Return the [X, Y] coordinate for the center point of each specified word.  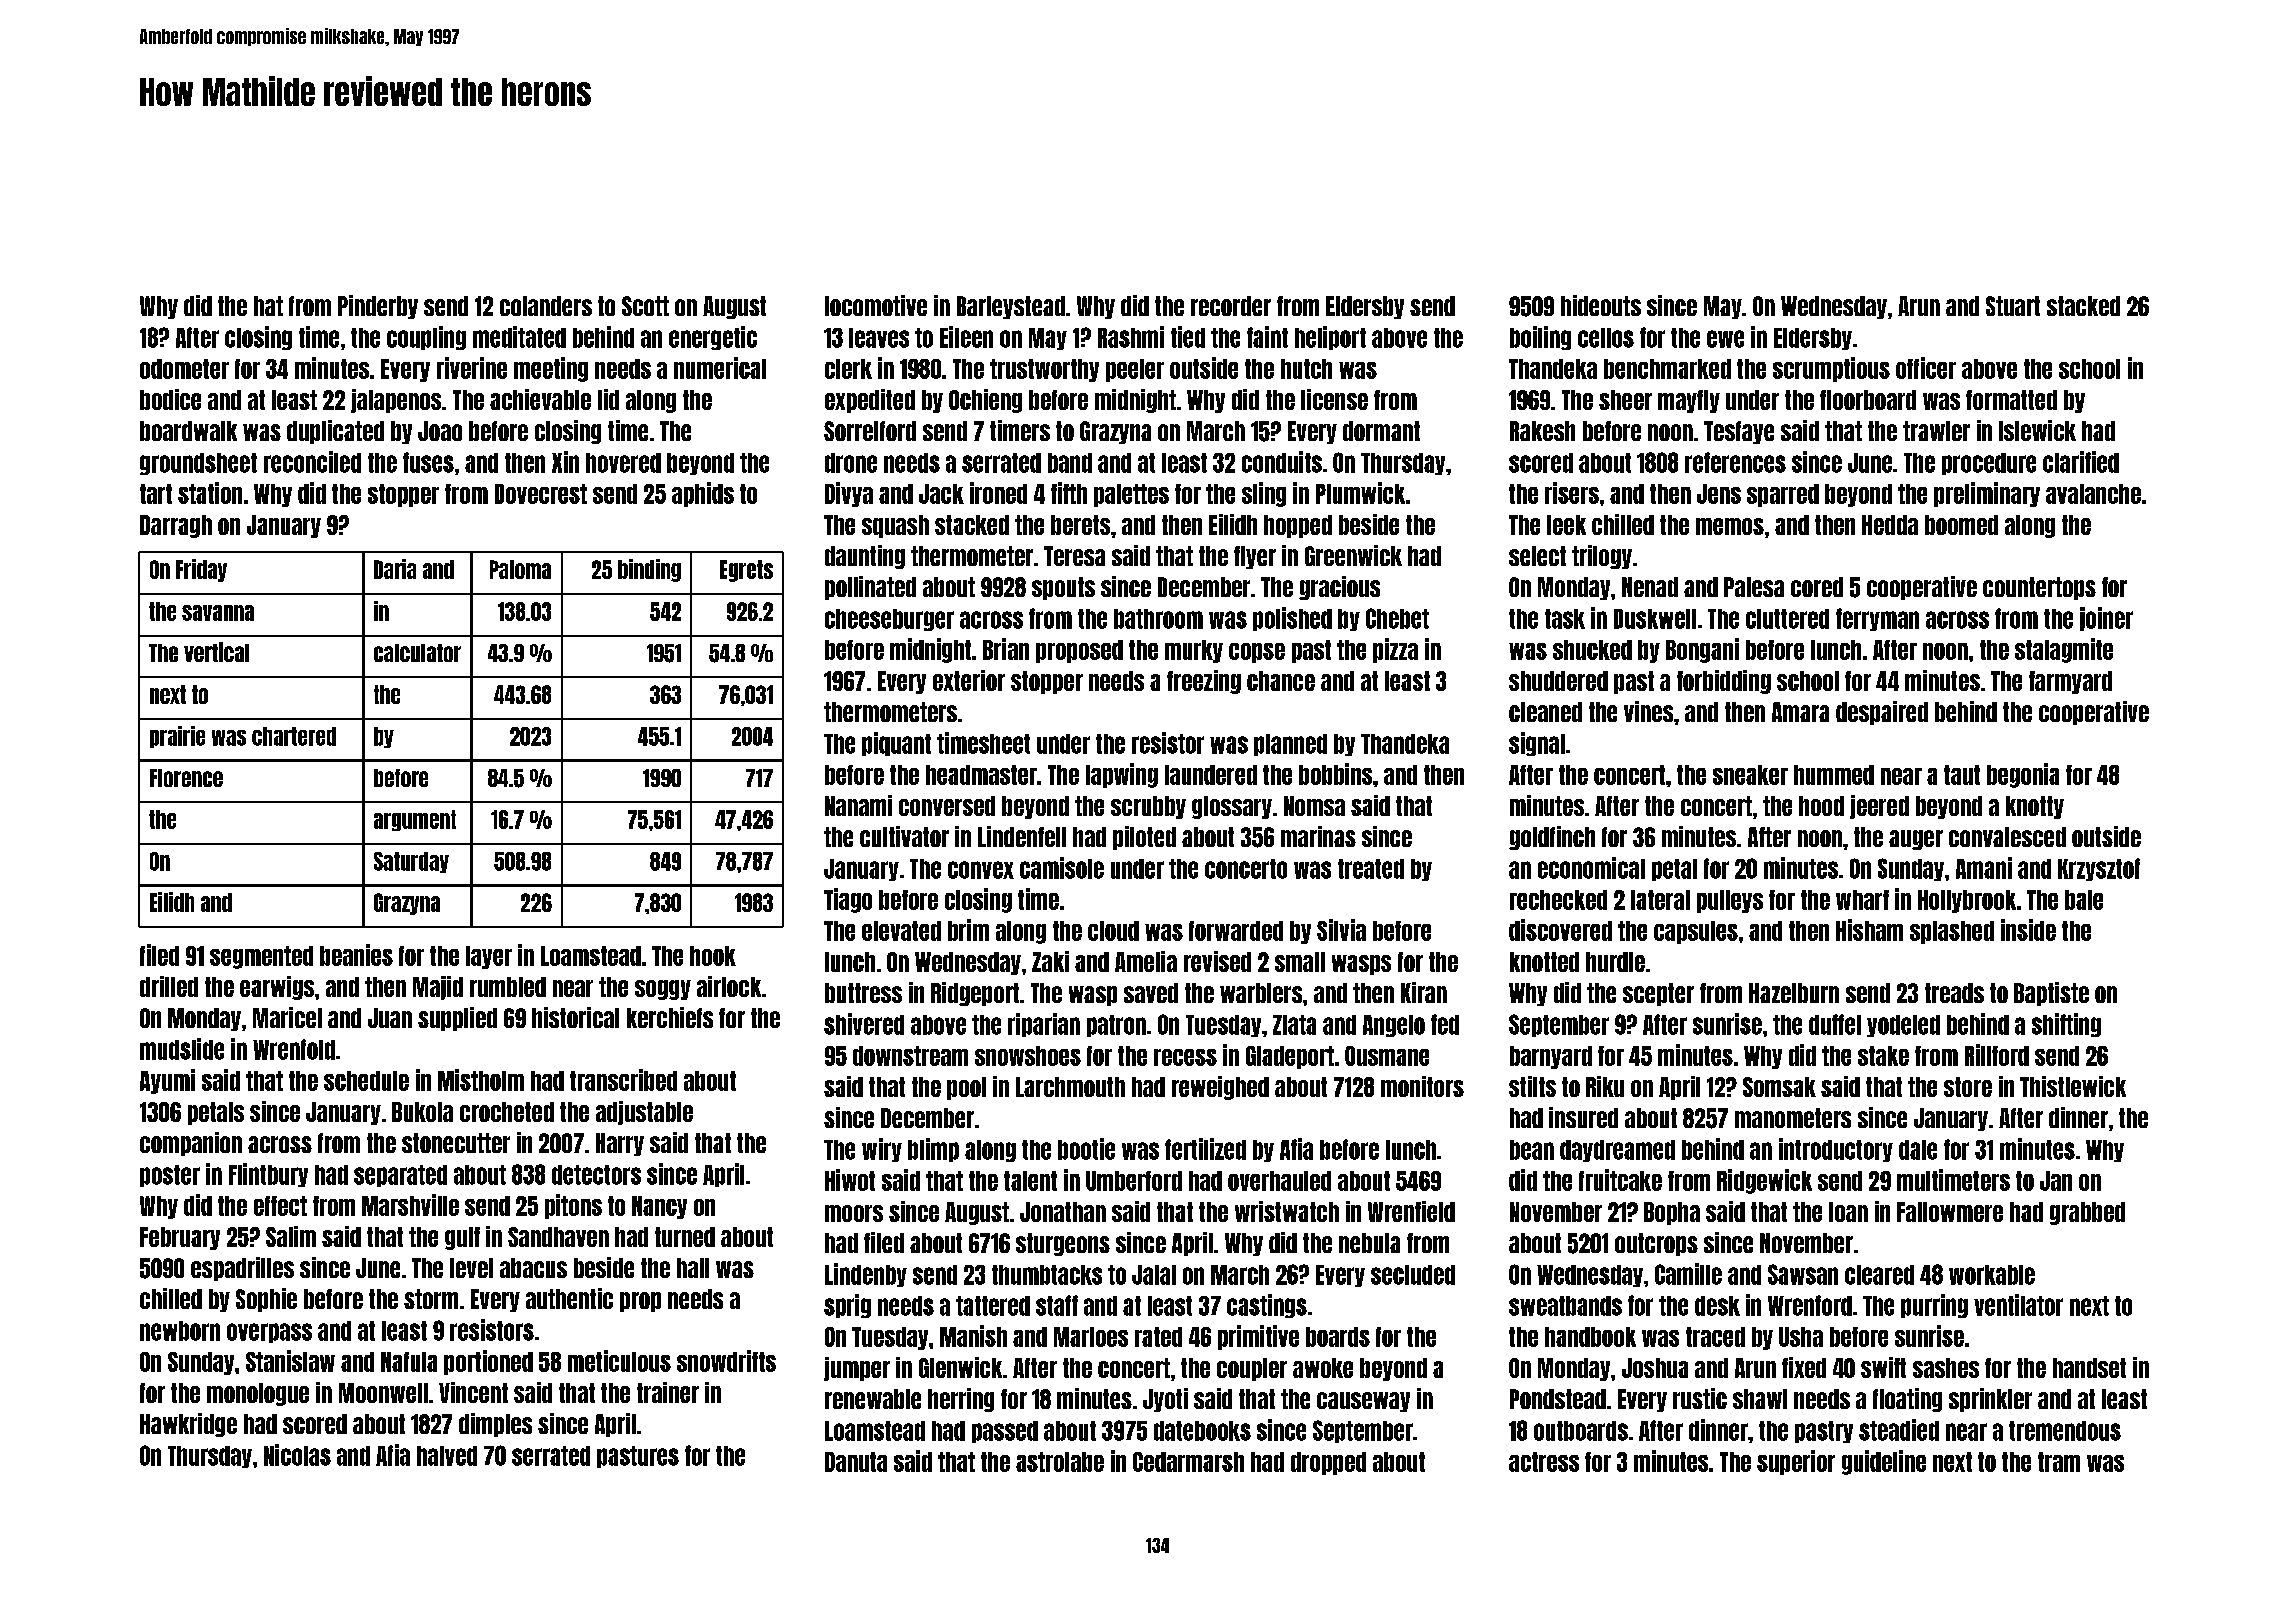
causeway [1363, 1402]
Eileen [966, 337]
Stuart [2013, 306]
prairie [177, 737]
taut [1962, 775]
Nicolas [297, 1455]
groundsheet [198, 464]
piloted [1144, 838]
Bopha [1672, 1213]
